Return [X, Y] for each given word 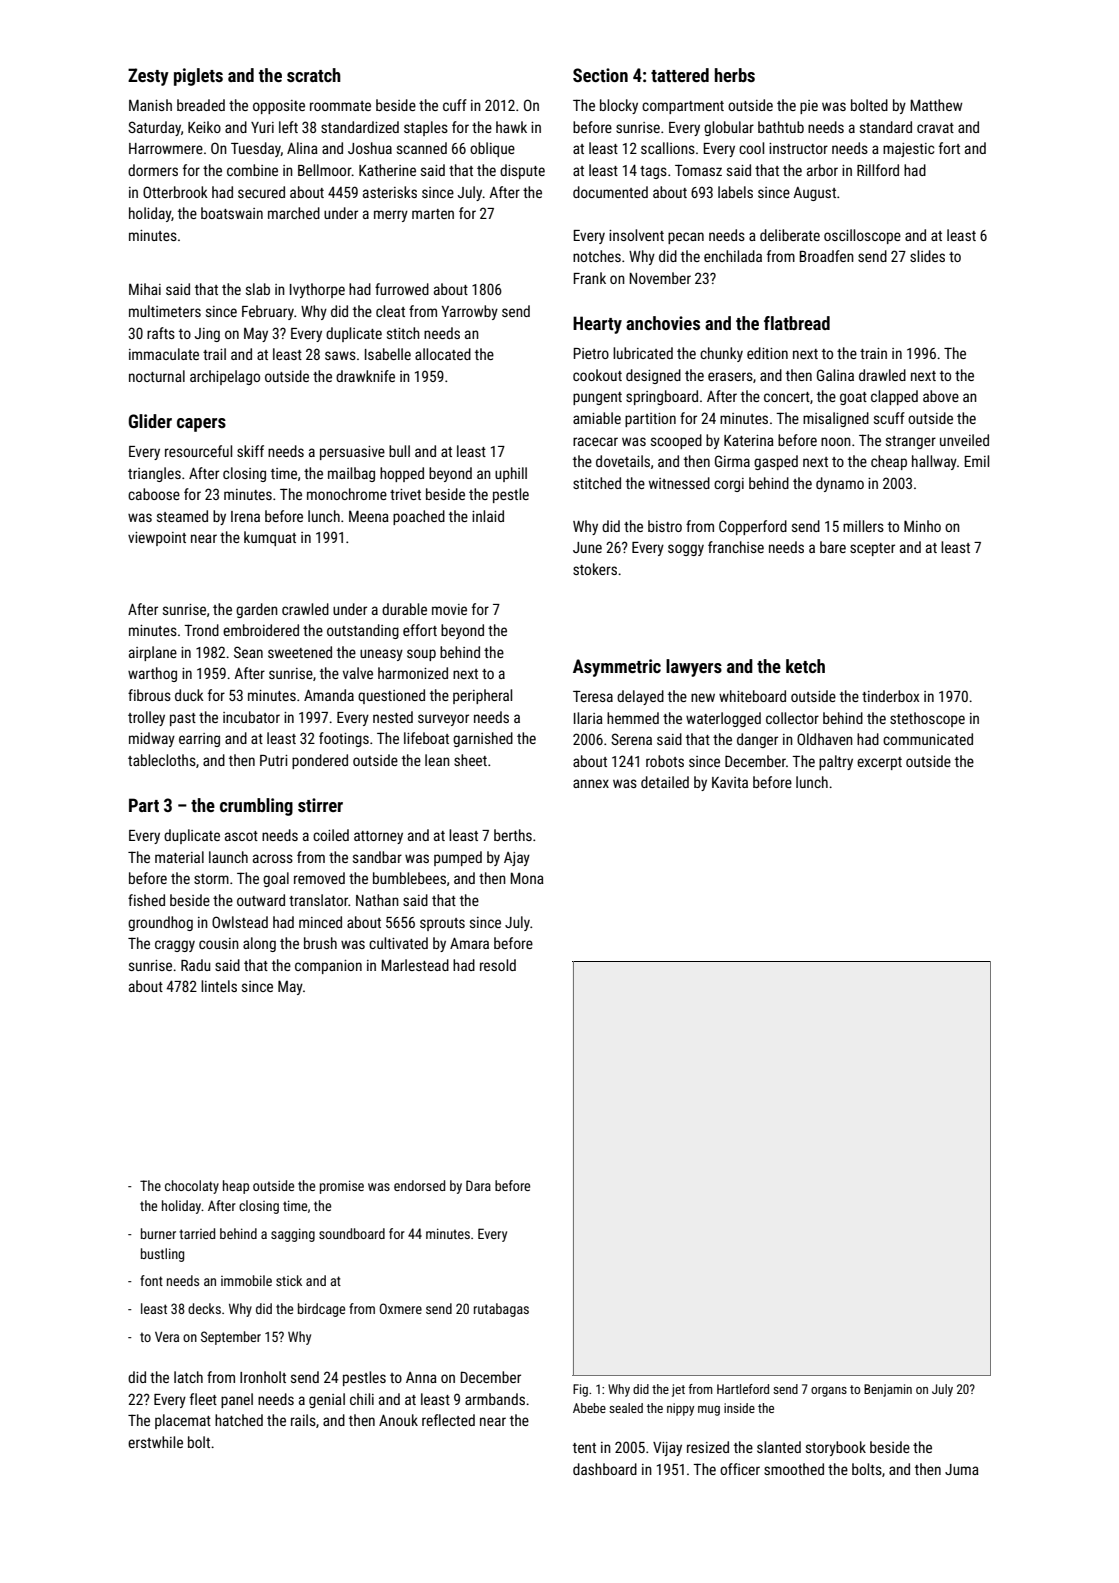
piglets [198, 77]
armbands [495, 1399]
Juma [962, 1469]
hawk [511, 127]
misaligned [836, 419]
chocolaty [192, 1187]
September [231, 1338]
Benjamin [888, 1390]
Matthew [937, 105]
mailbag [351, 474]
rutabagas [501, 1310]
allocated [443, 354]
